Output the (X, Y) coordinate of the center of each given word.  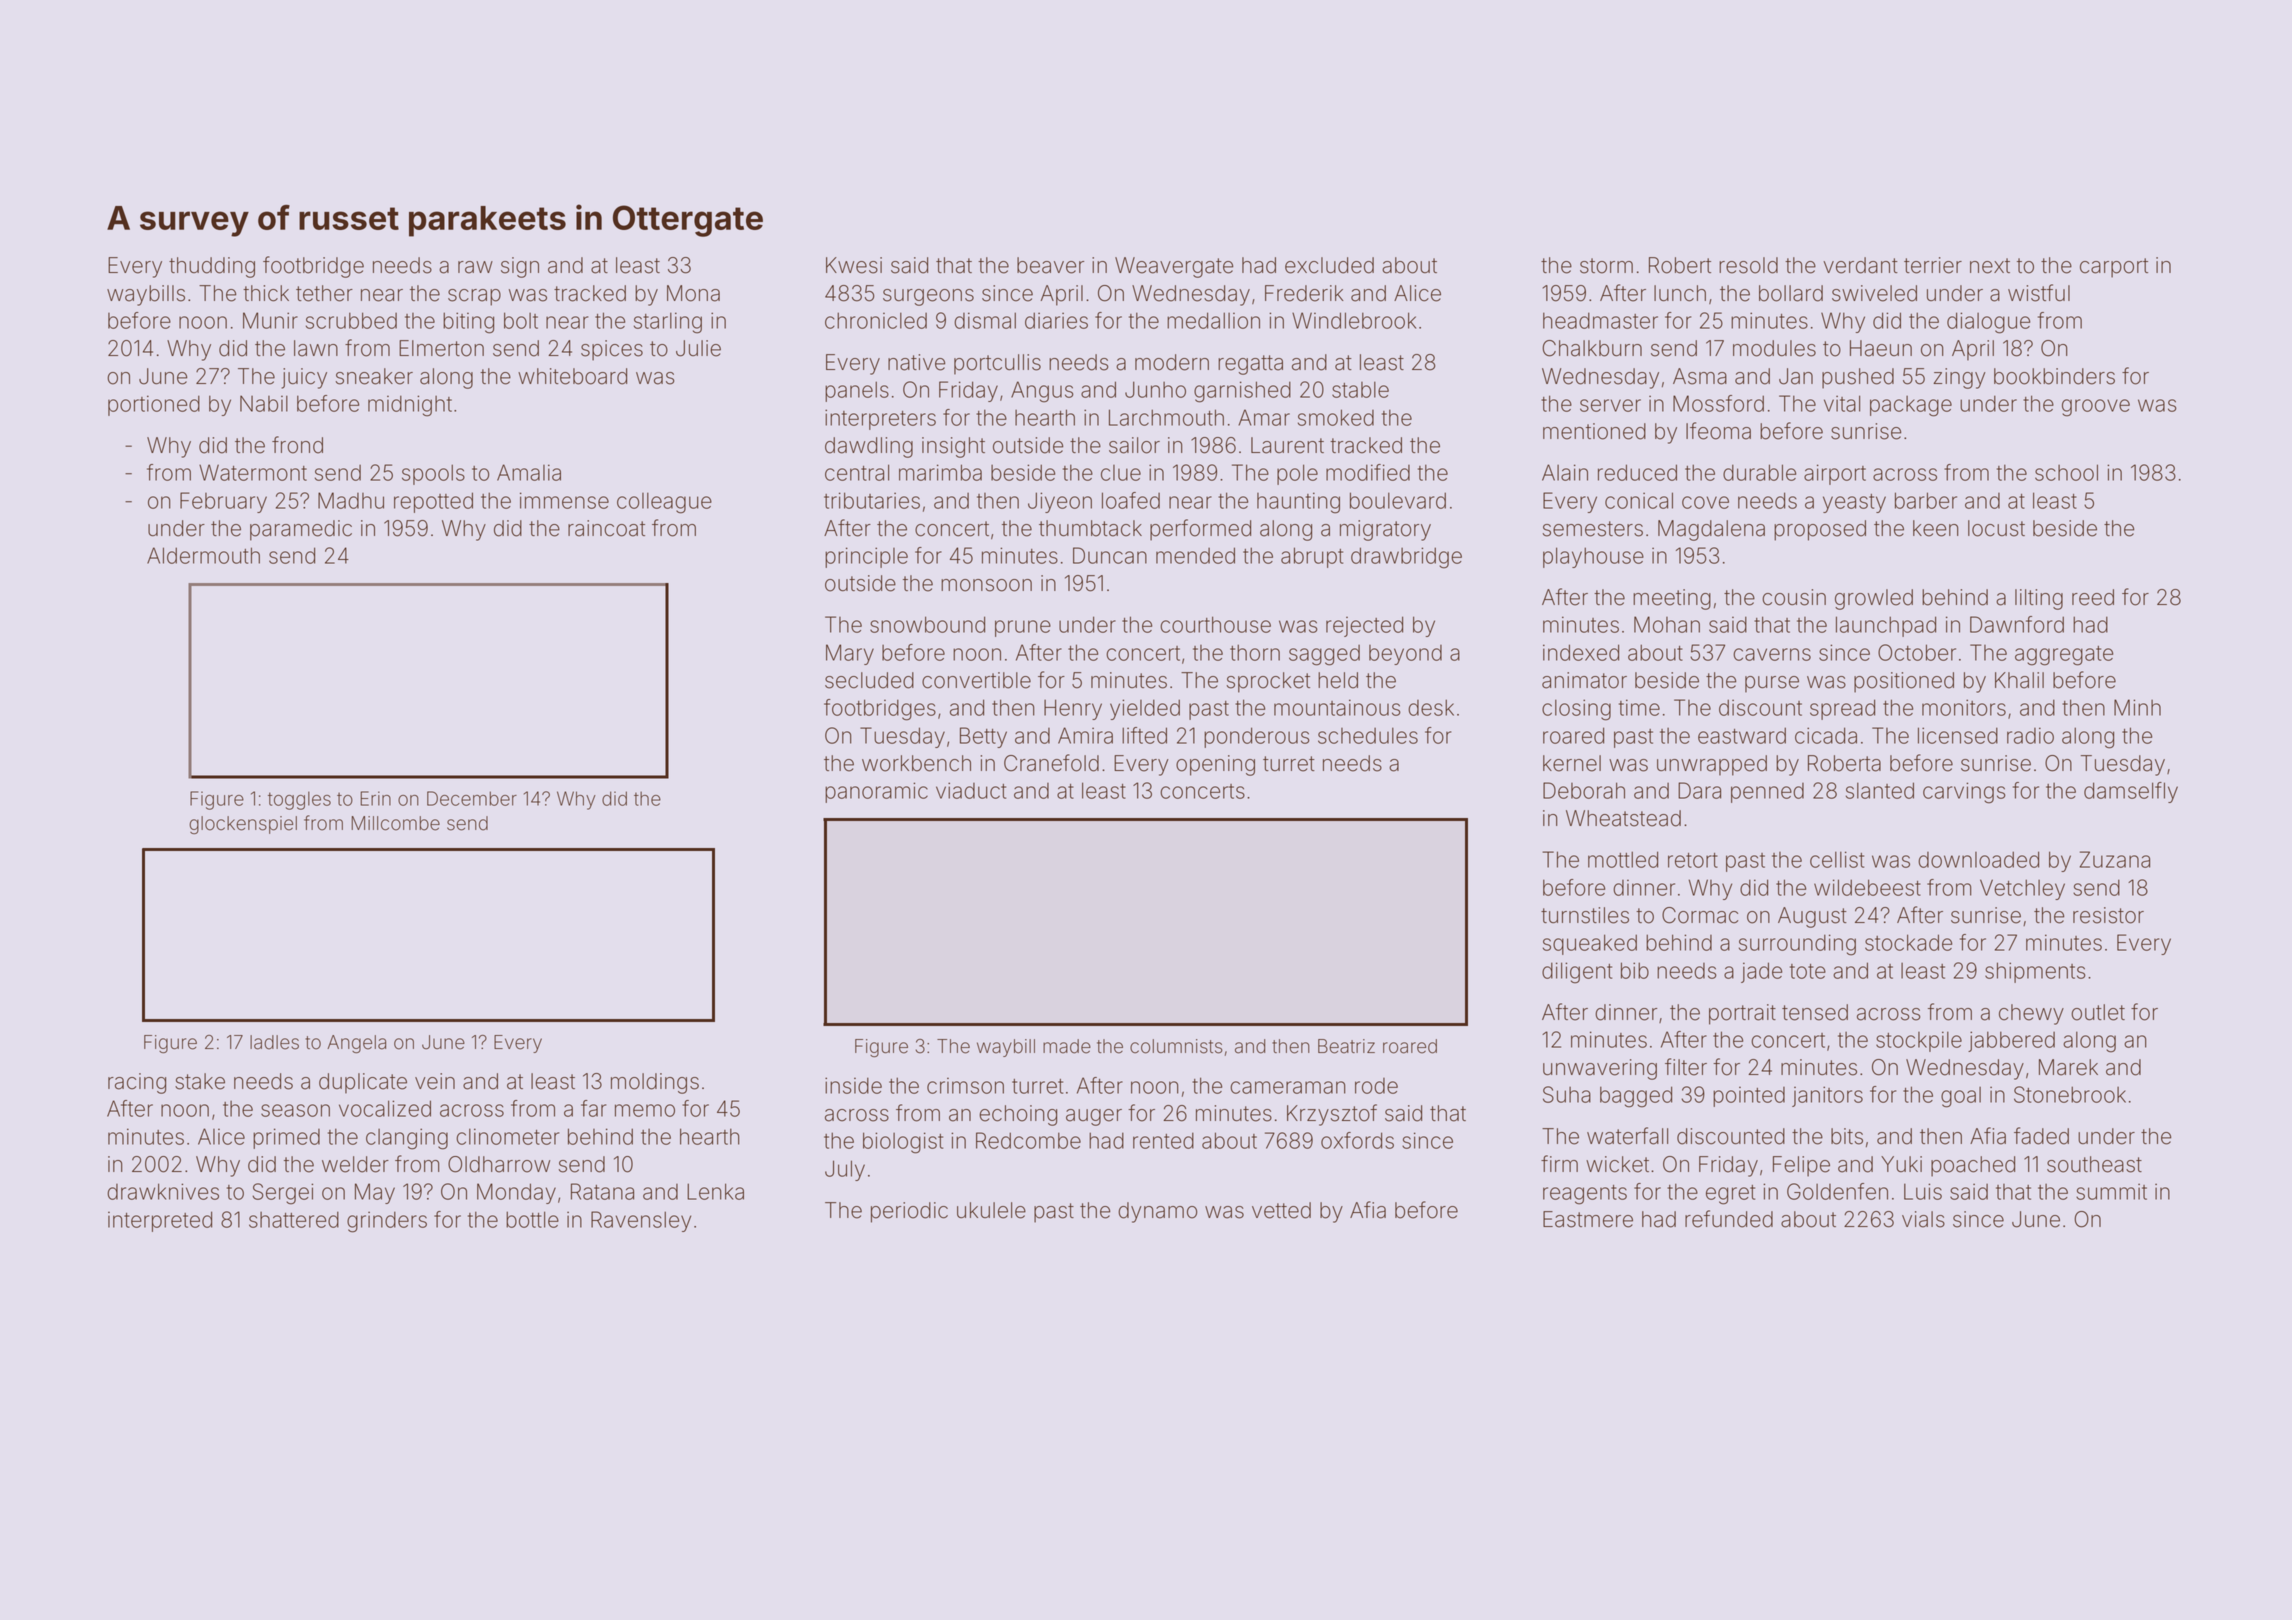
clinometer (507, 1136)
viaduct (971, 790)
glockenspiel (243, 825)
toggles (299, 800)
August (1812, 917)
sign (520, 267)
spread (1842, 709)
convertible (976, 680)
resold (1748, 265)
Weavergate (1174, 267)
